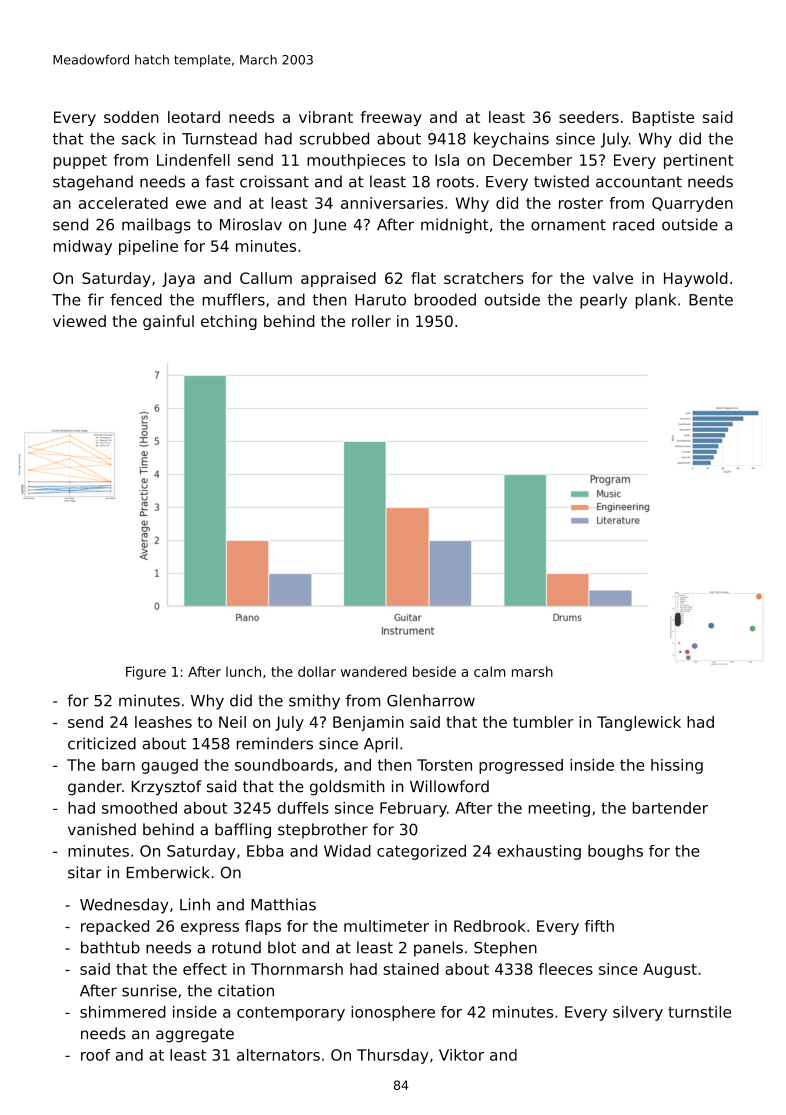  I want to click on midnight, so click(455, 226).
